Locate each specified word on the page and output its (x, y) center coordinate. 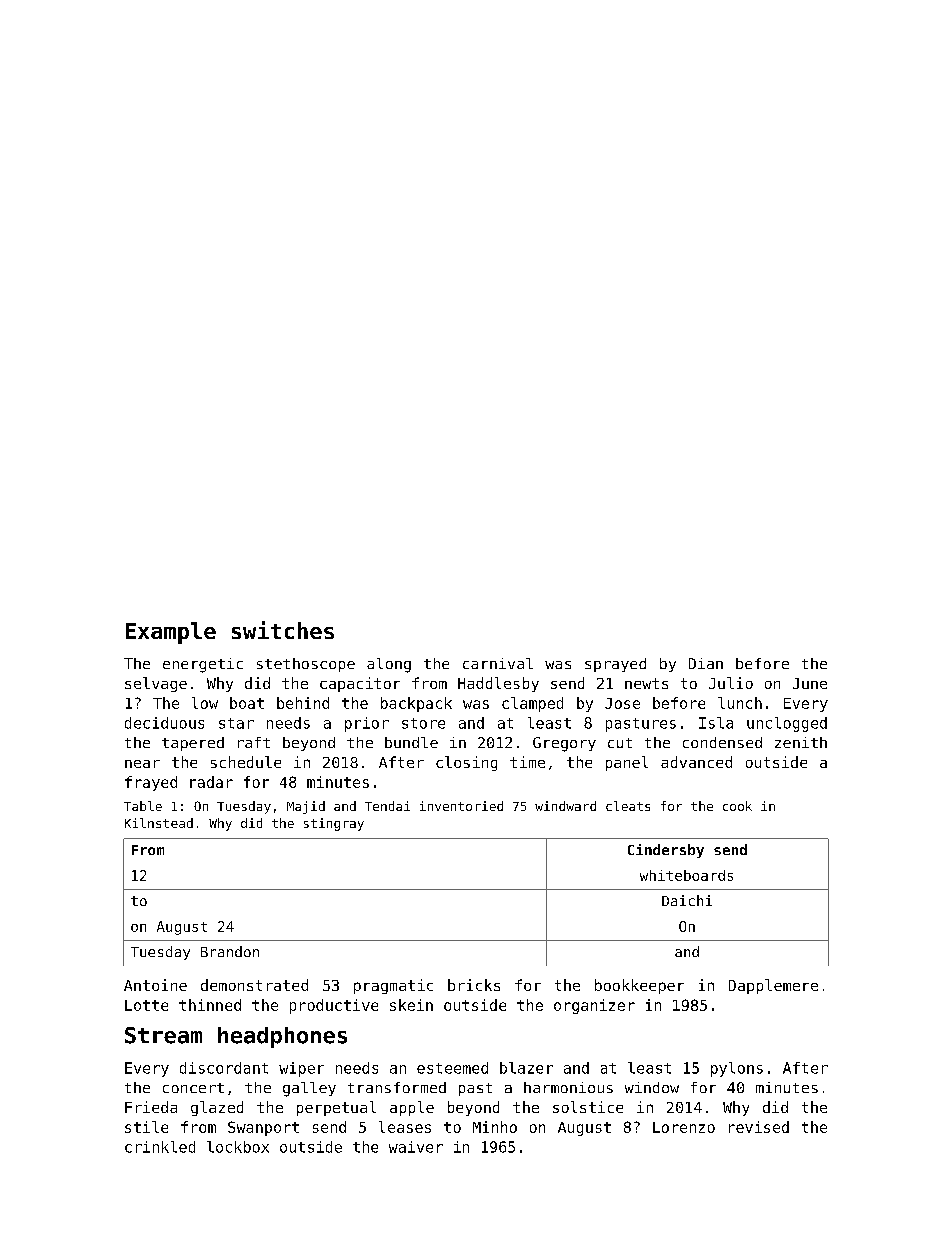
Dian (706, 663)
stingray (334, 824)
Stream (163, 1035)
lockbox (238, 1147)
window (652, 1087)
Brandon (230, 951)
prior (367, 724)
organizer (594, 1006)
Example (171, 633)
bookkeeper (639, 986)
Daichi (687, 900)
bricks (474, 985)
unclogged (787, 724)
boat (247, 703)
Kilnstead (159, 823)
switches (283, 630)
